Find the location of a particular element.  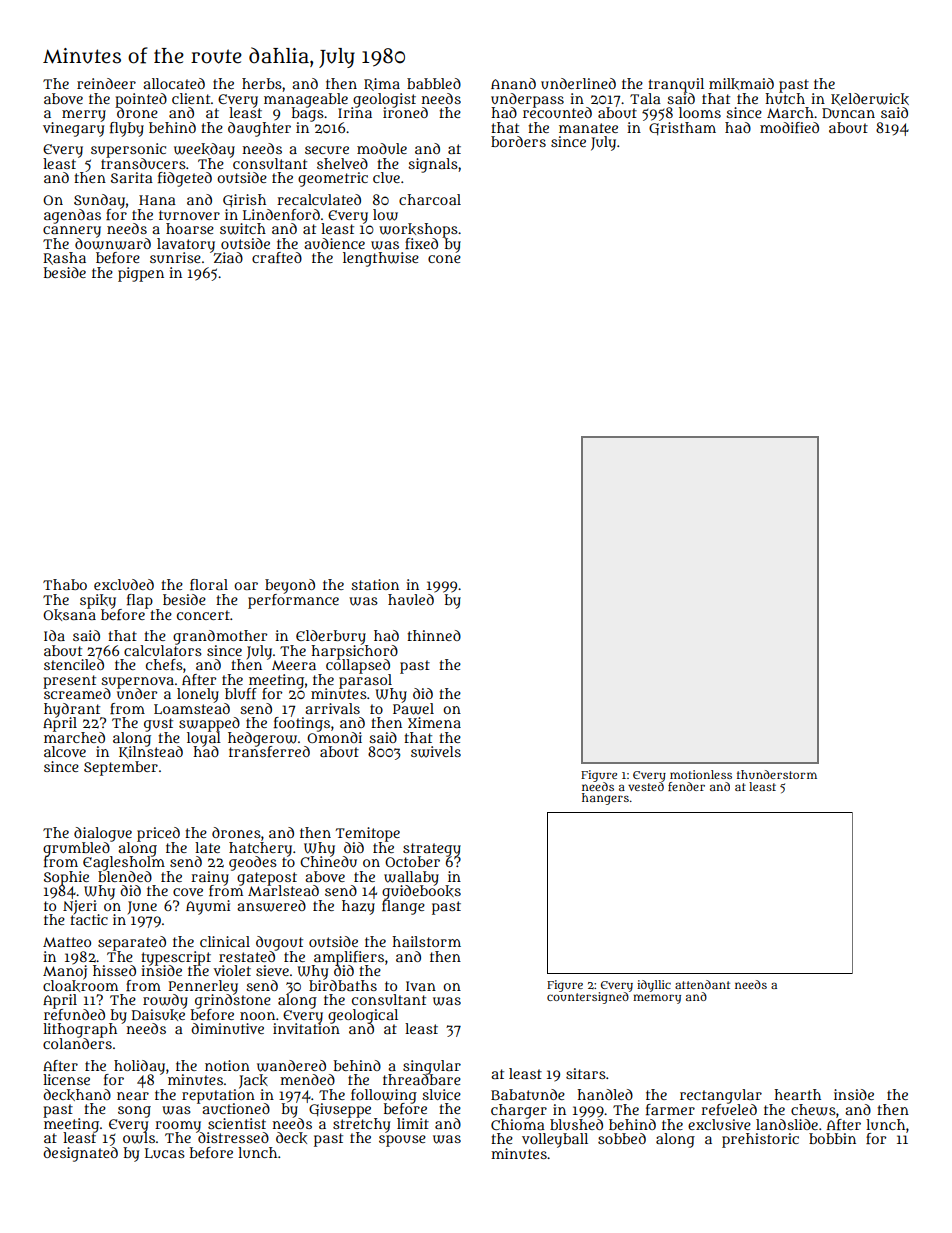

modified is located at coordinates (789, 127).
